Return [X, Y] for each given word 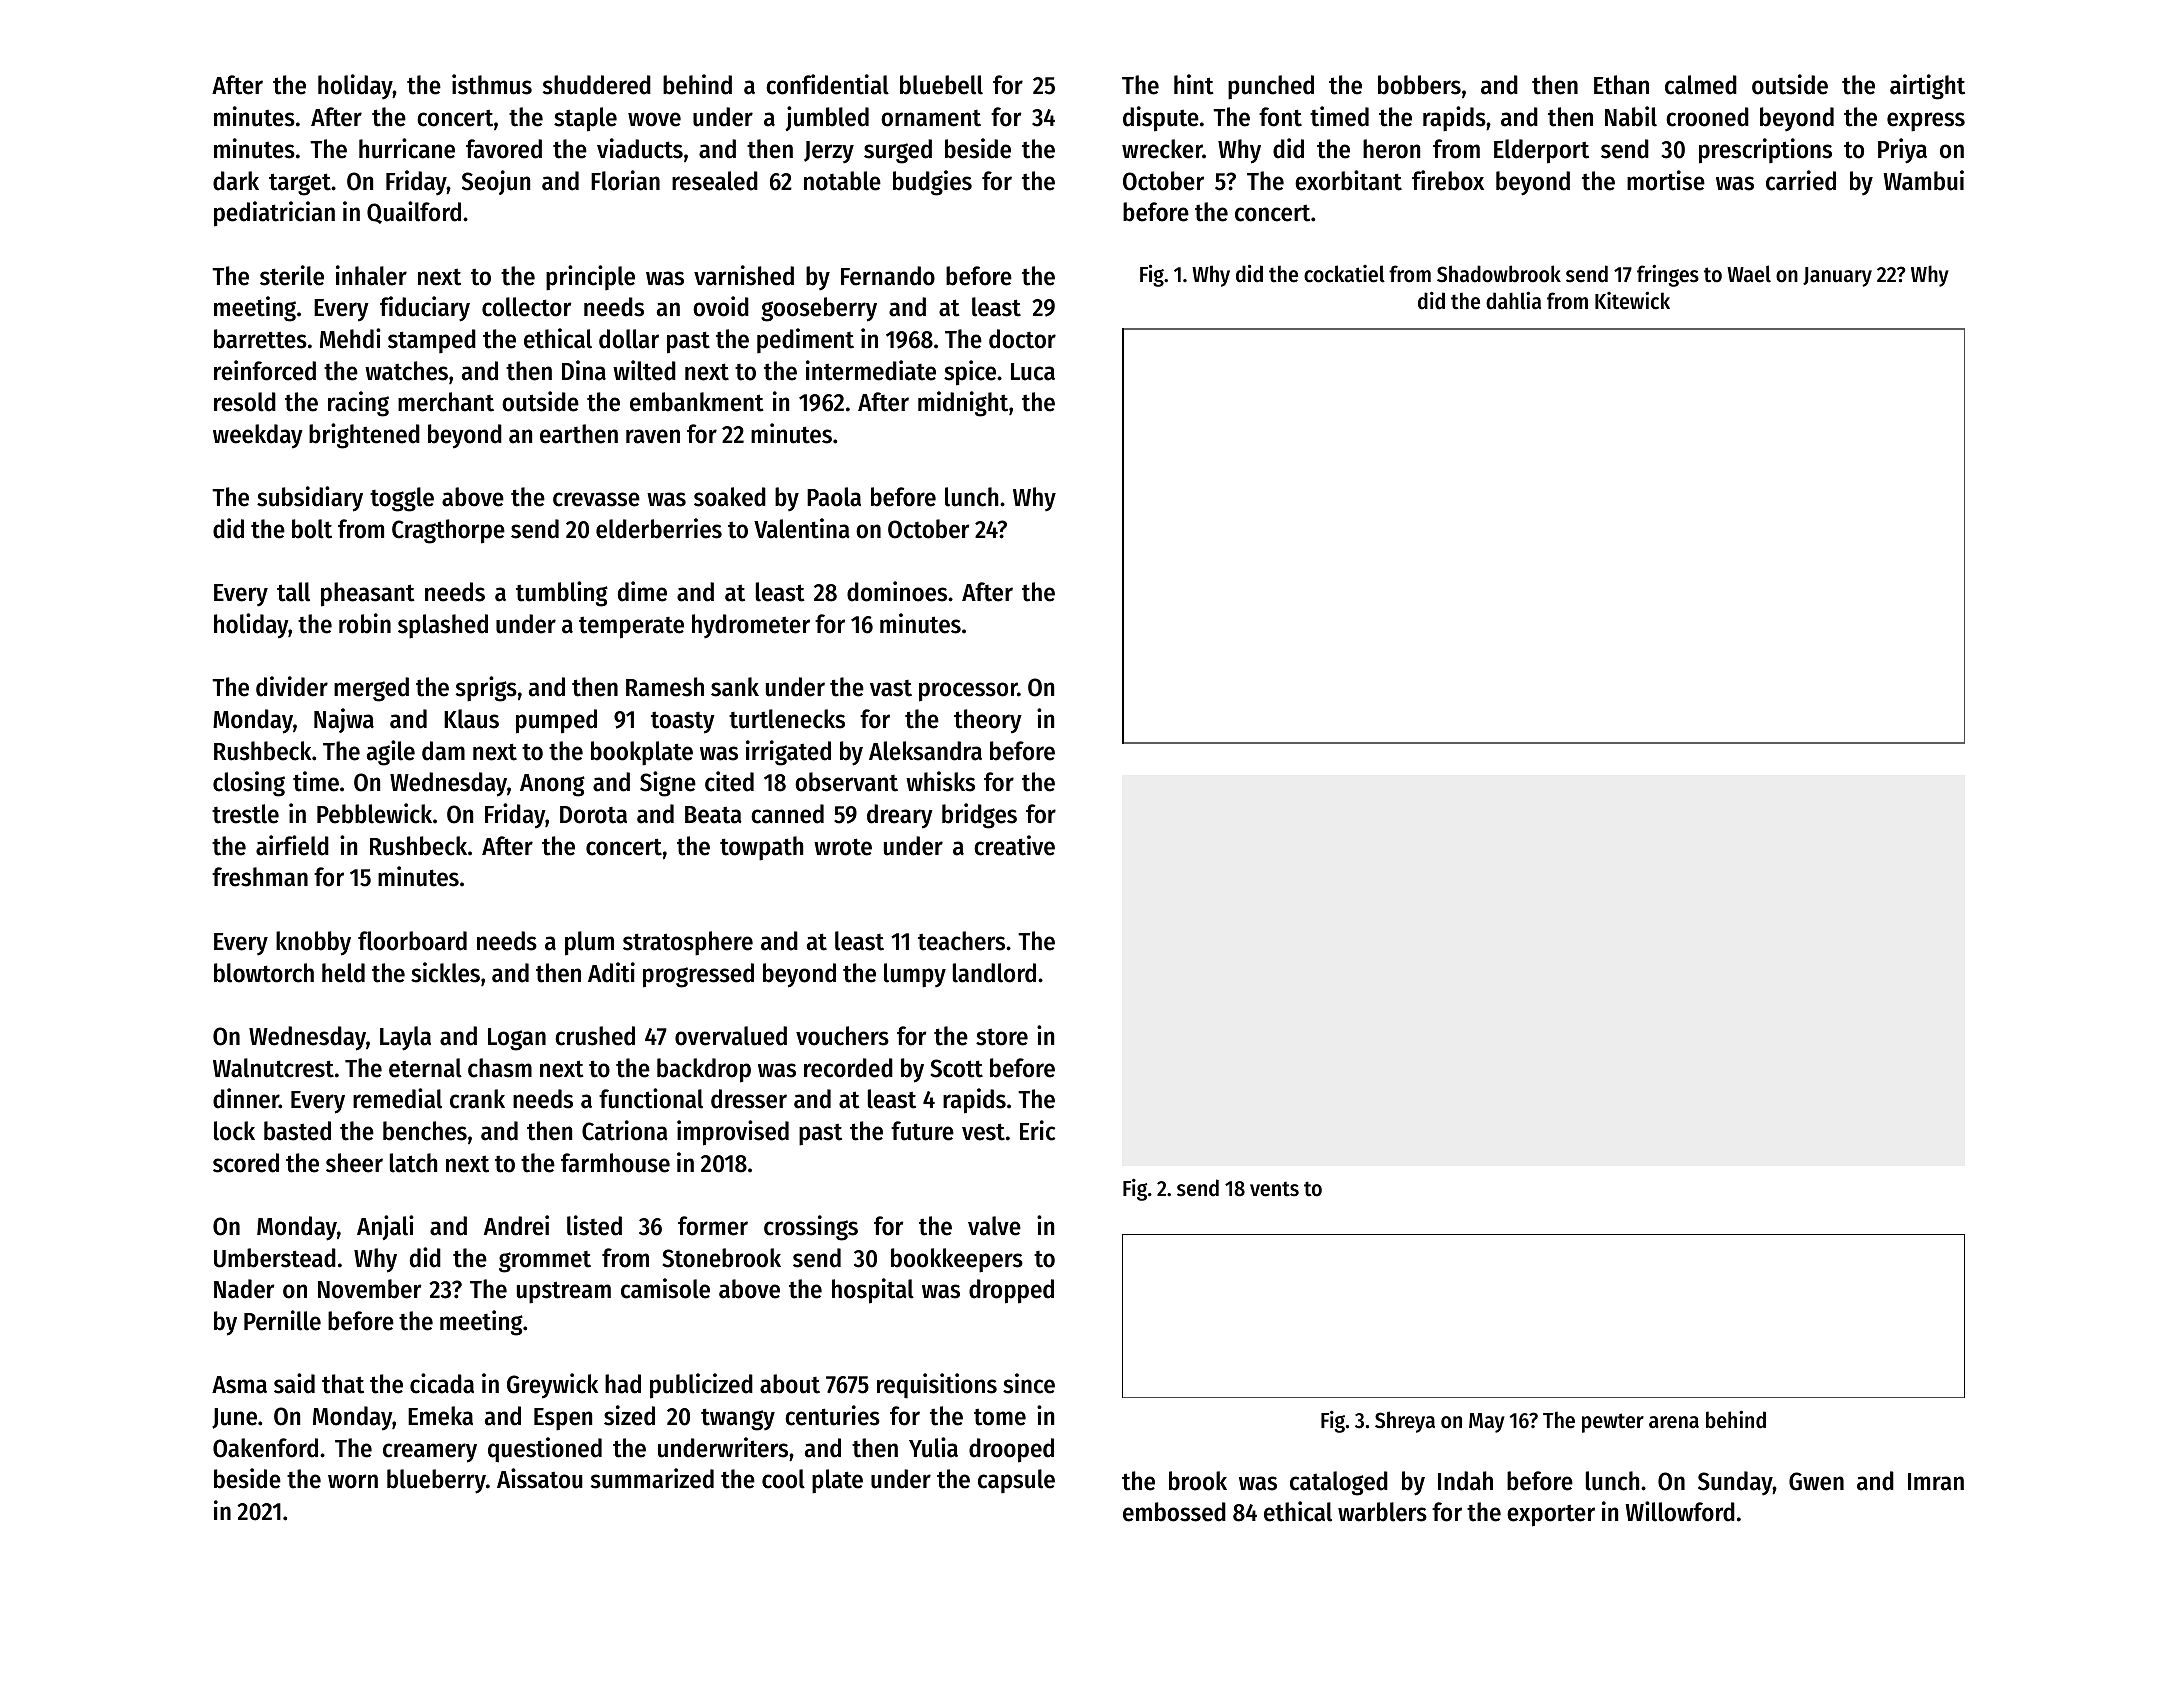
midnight [963, 404]
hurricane [407, 148]
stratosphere [688, 943]
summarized [652, 1478]
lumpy [915, 975]
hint [1194, 84]
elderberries [659, 528]
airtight [1927, 87]
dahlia [1513, 300]
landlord [994, 973]
